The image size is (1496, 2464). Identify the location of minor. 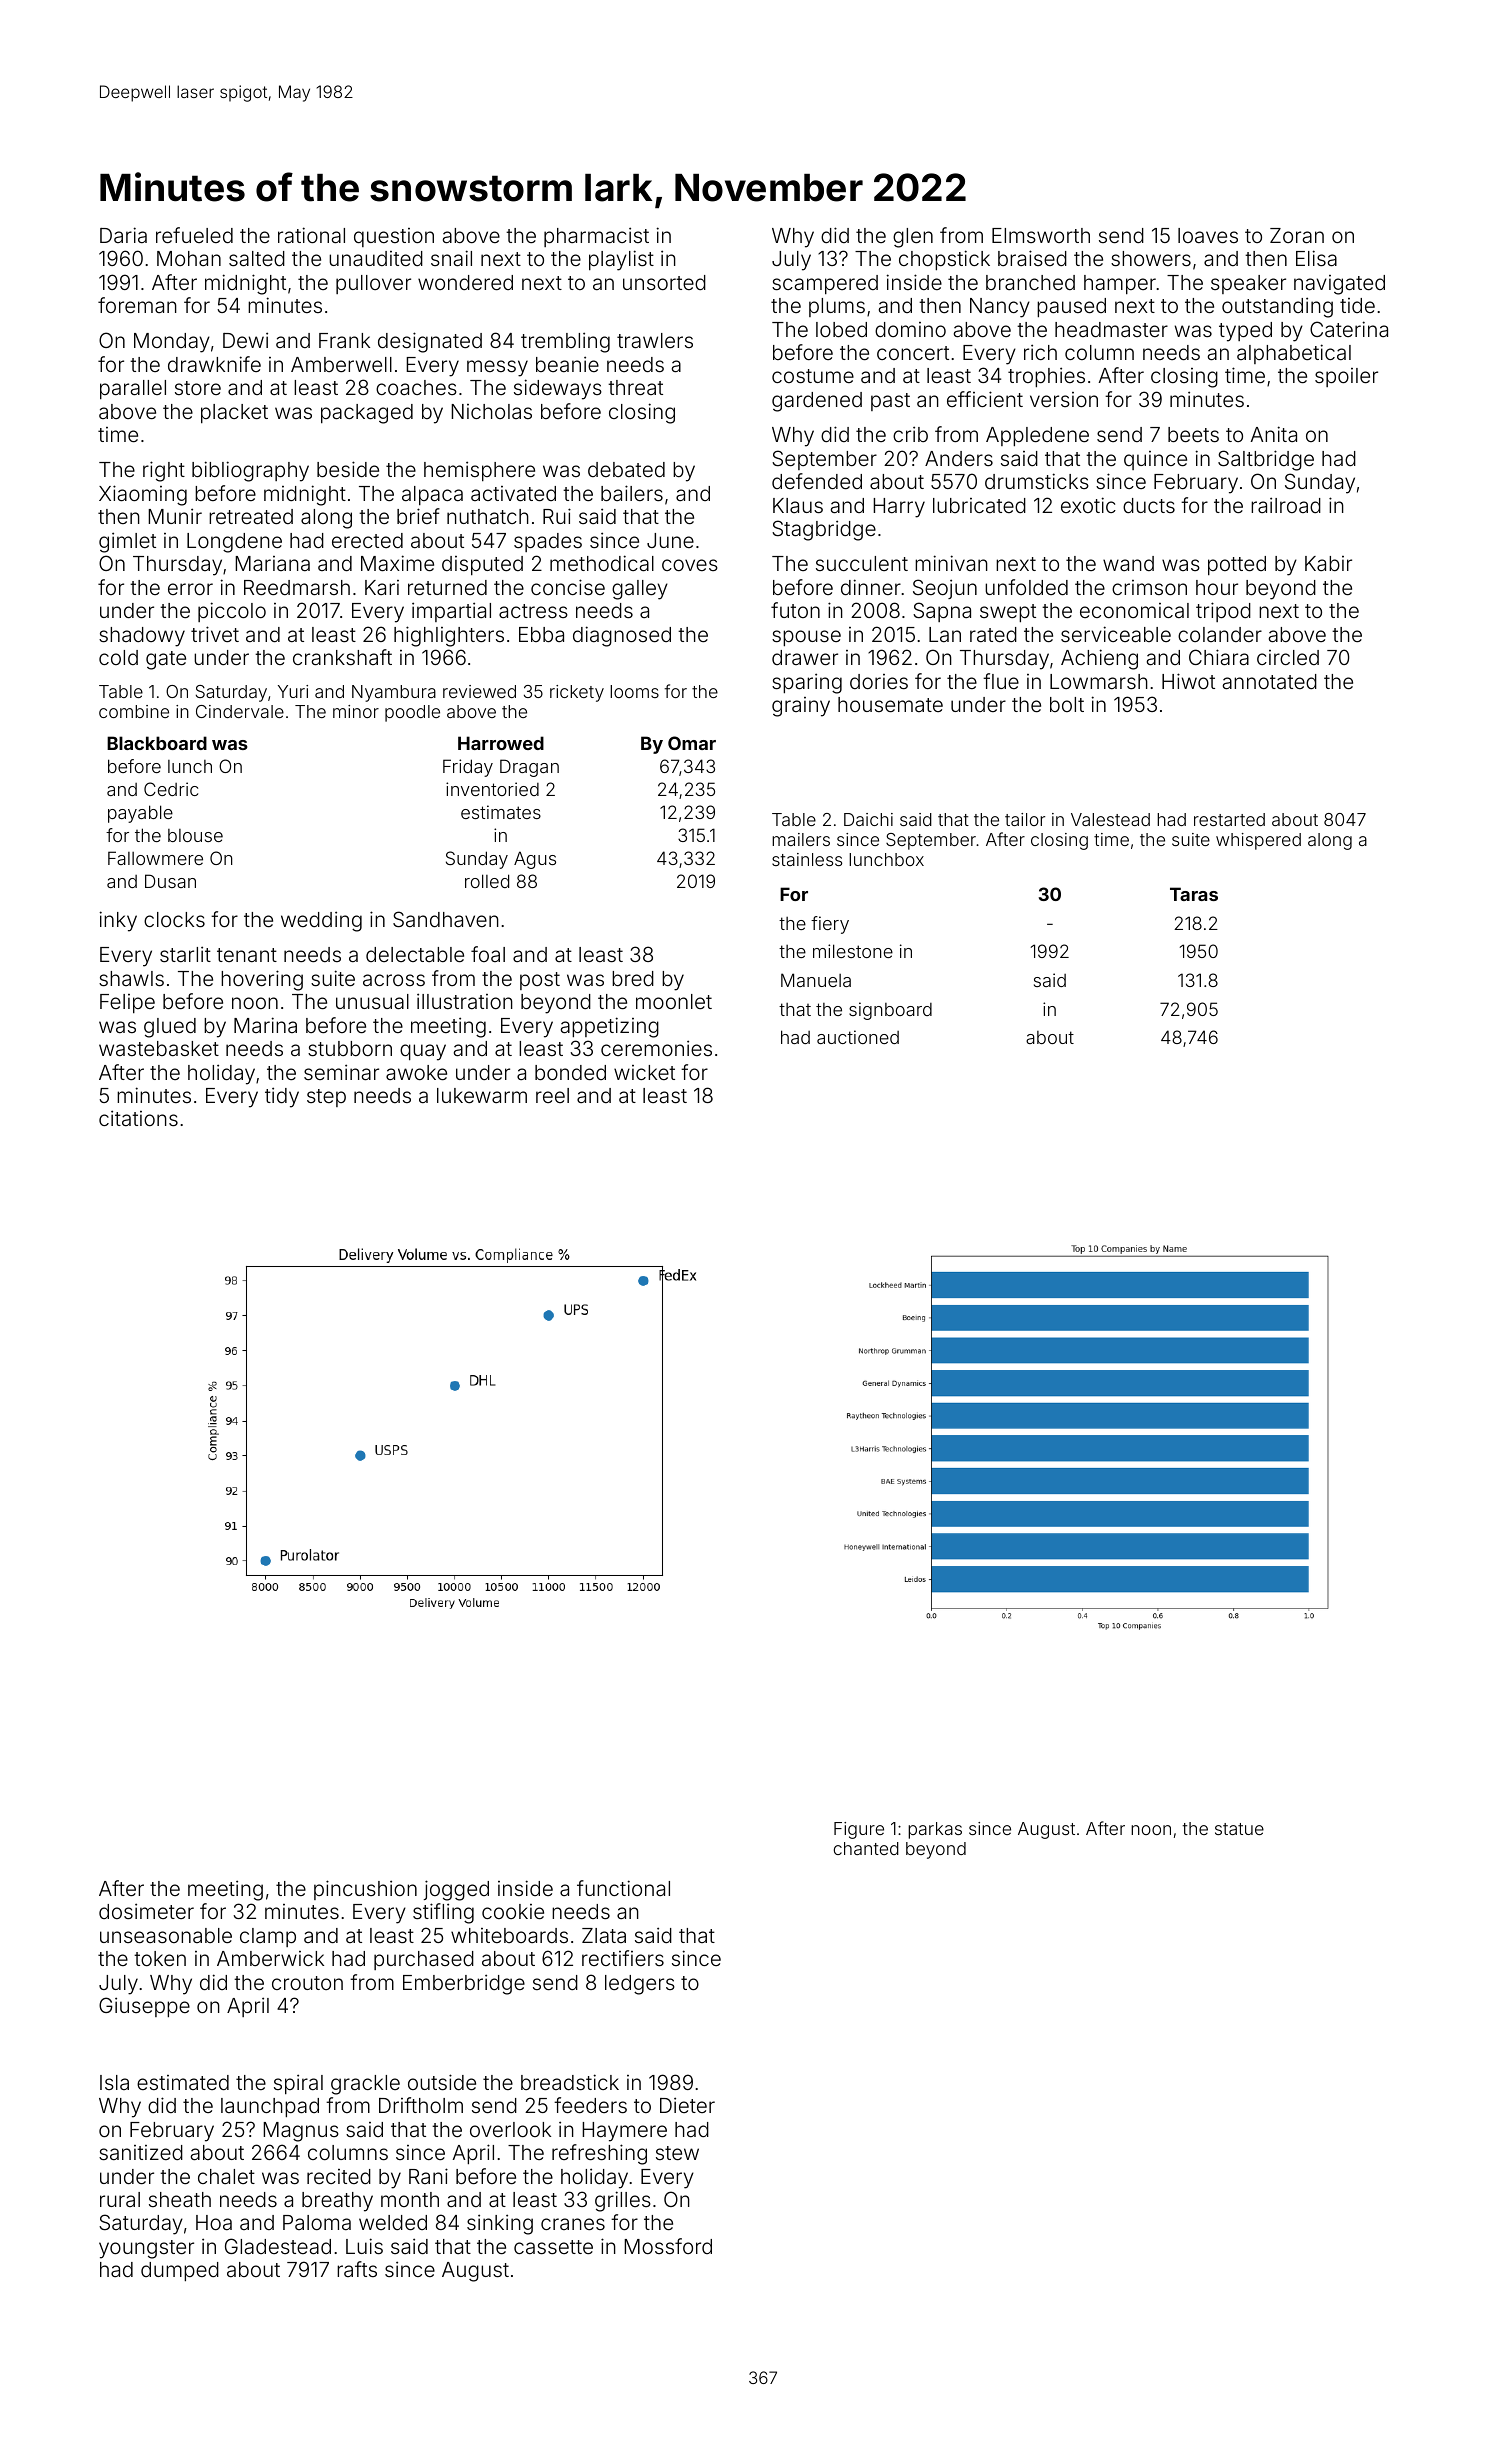
(356, 711).
